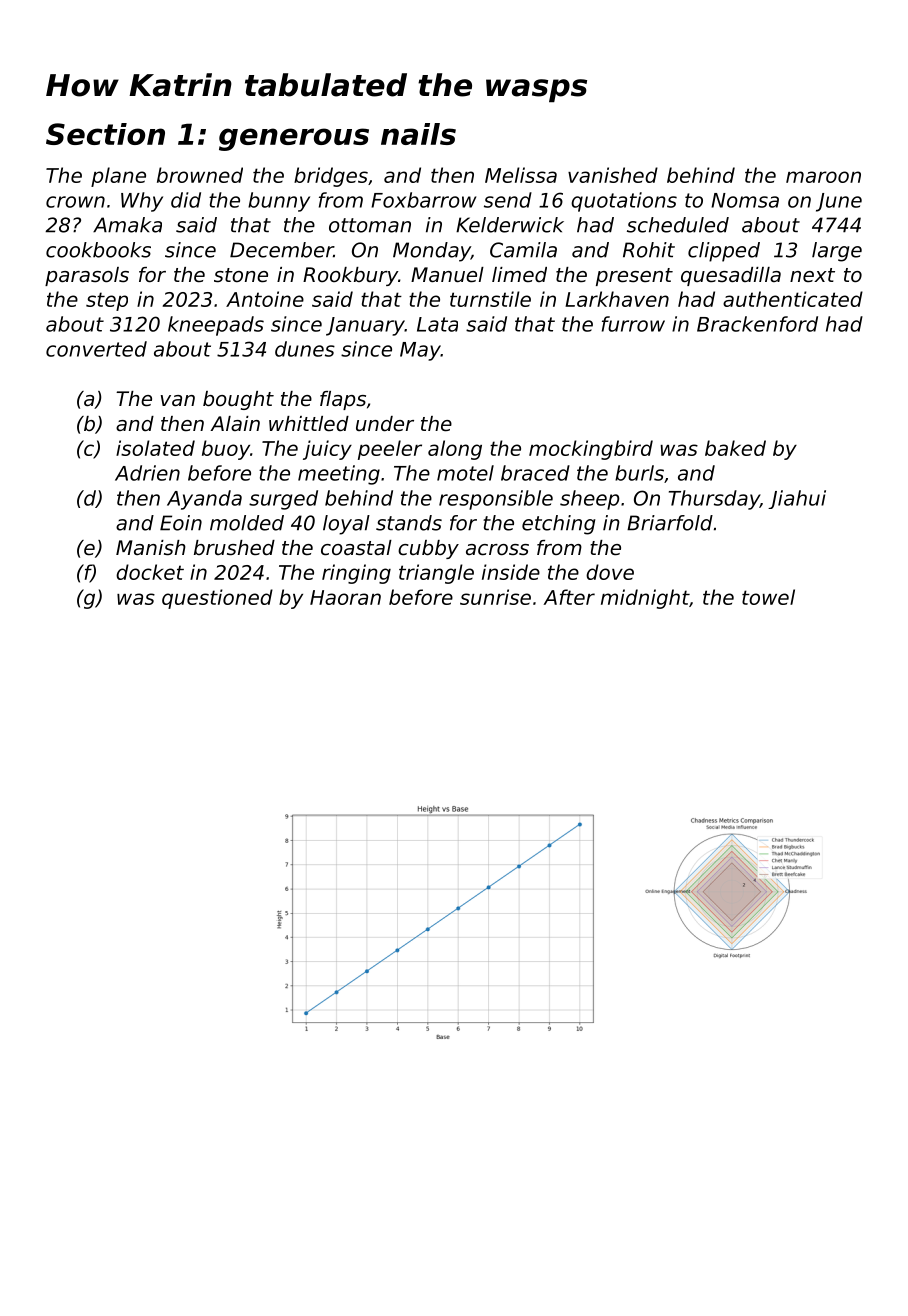  I want to click on next, so click(812, 275).
